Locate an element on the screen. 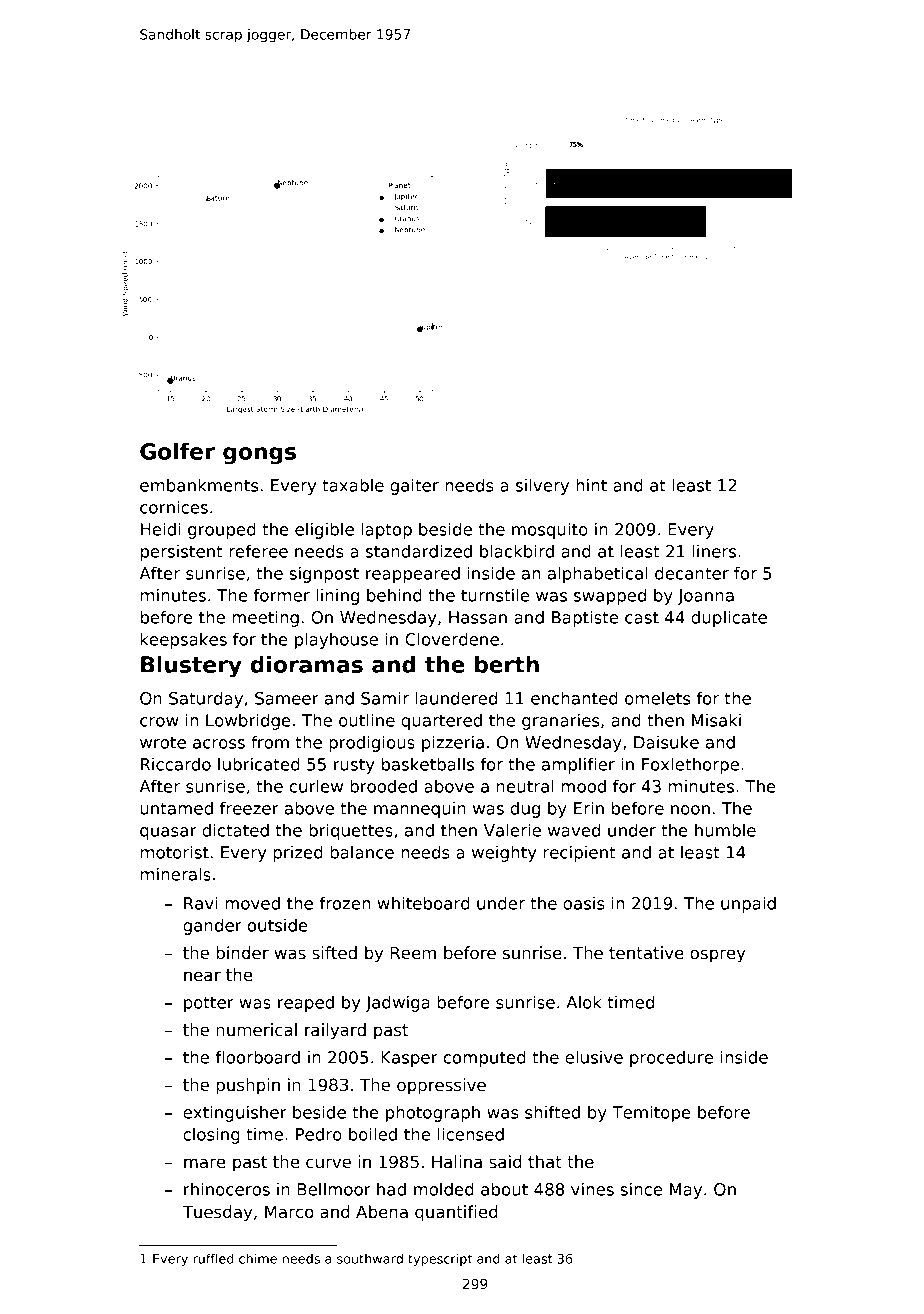 The image size is (924, 1314). Alok is located at coordinates (584, 1002).
